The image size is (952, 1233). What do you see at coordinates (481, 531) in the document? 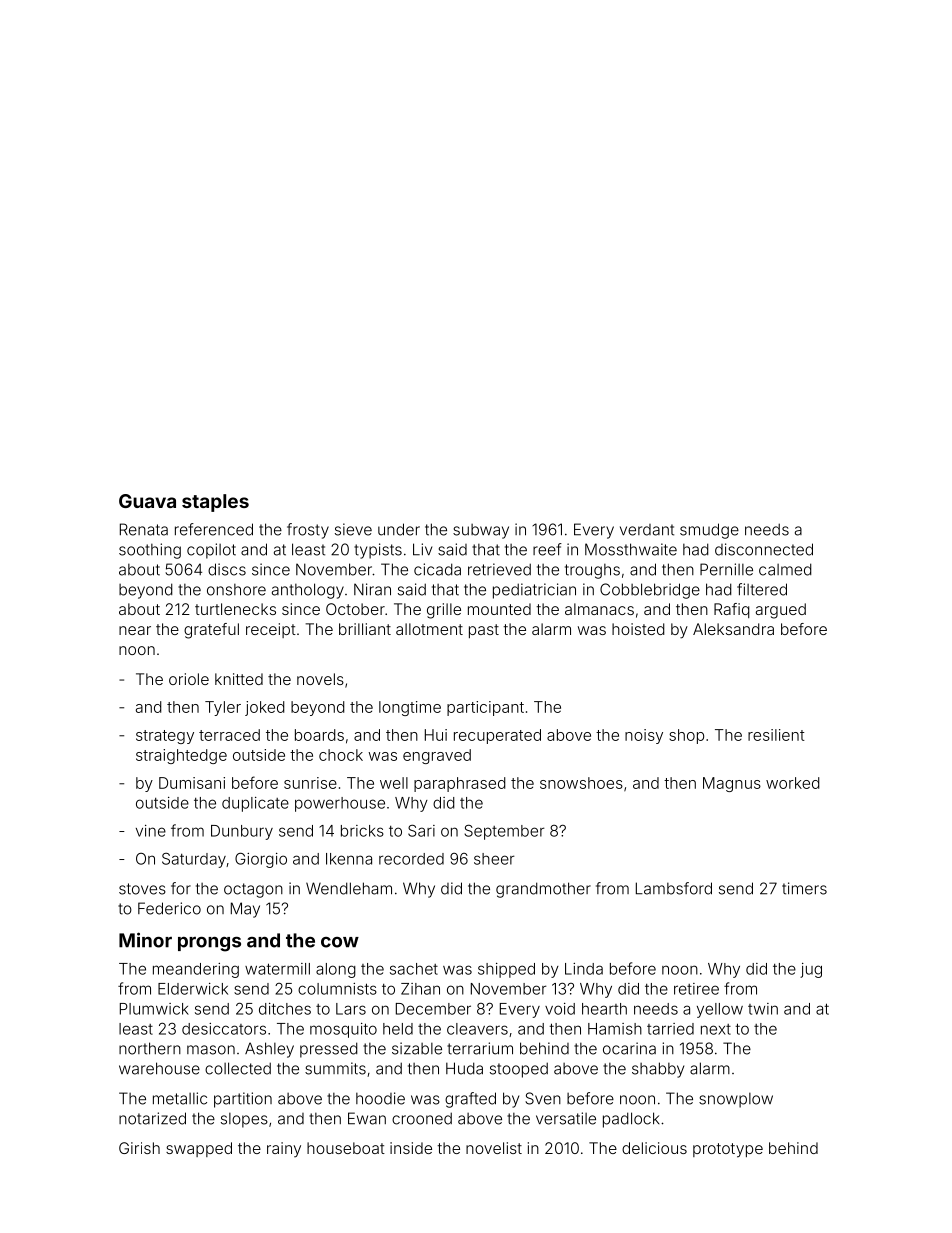
I see `subway` at bounding box center [481, 531].
